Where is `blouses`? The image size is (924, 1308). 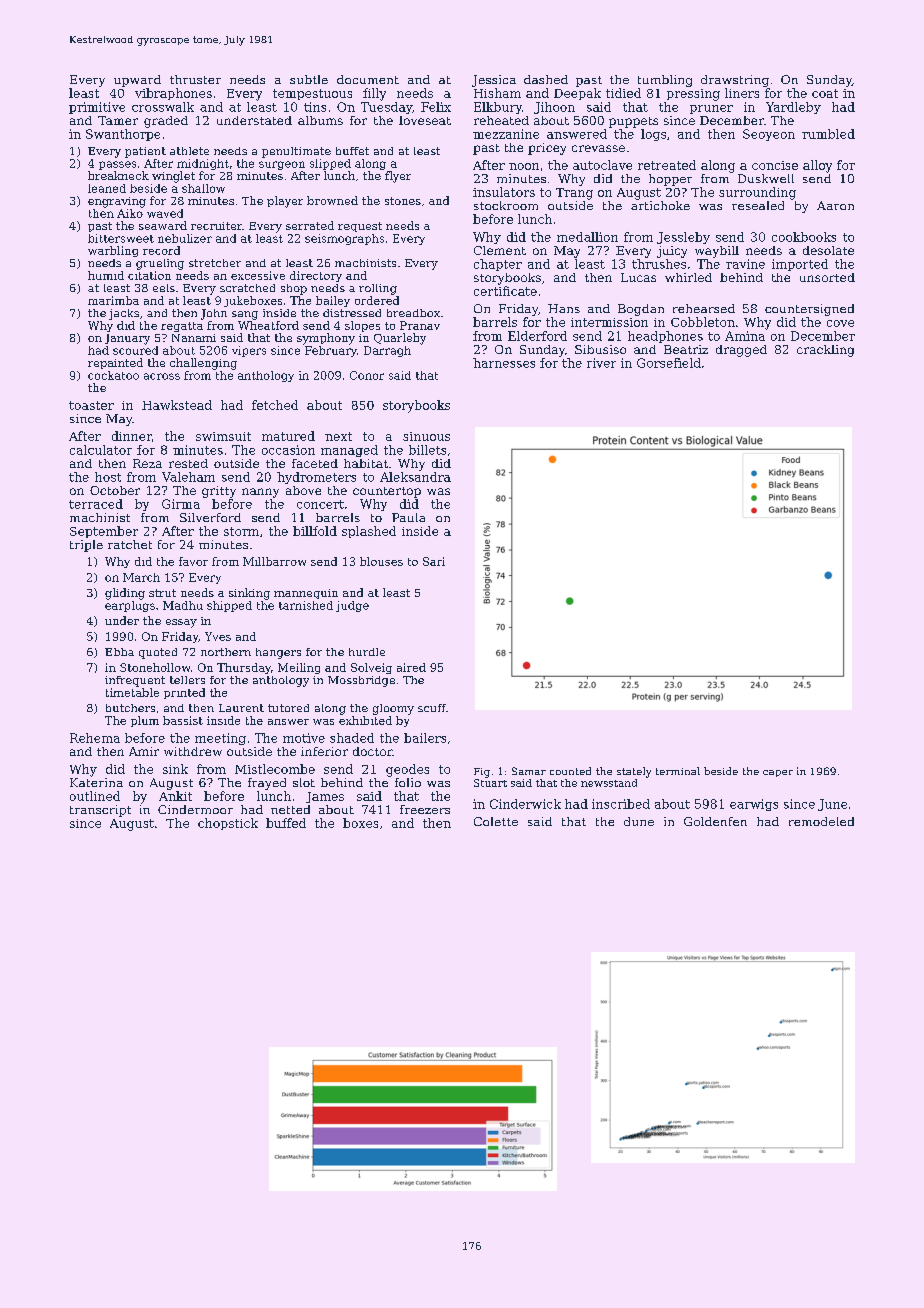
blouses is located at coordinates (381, 561).
